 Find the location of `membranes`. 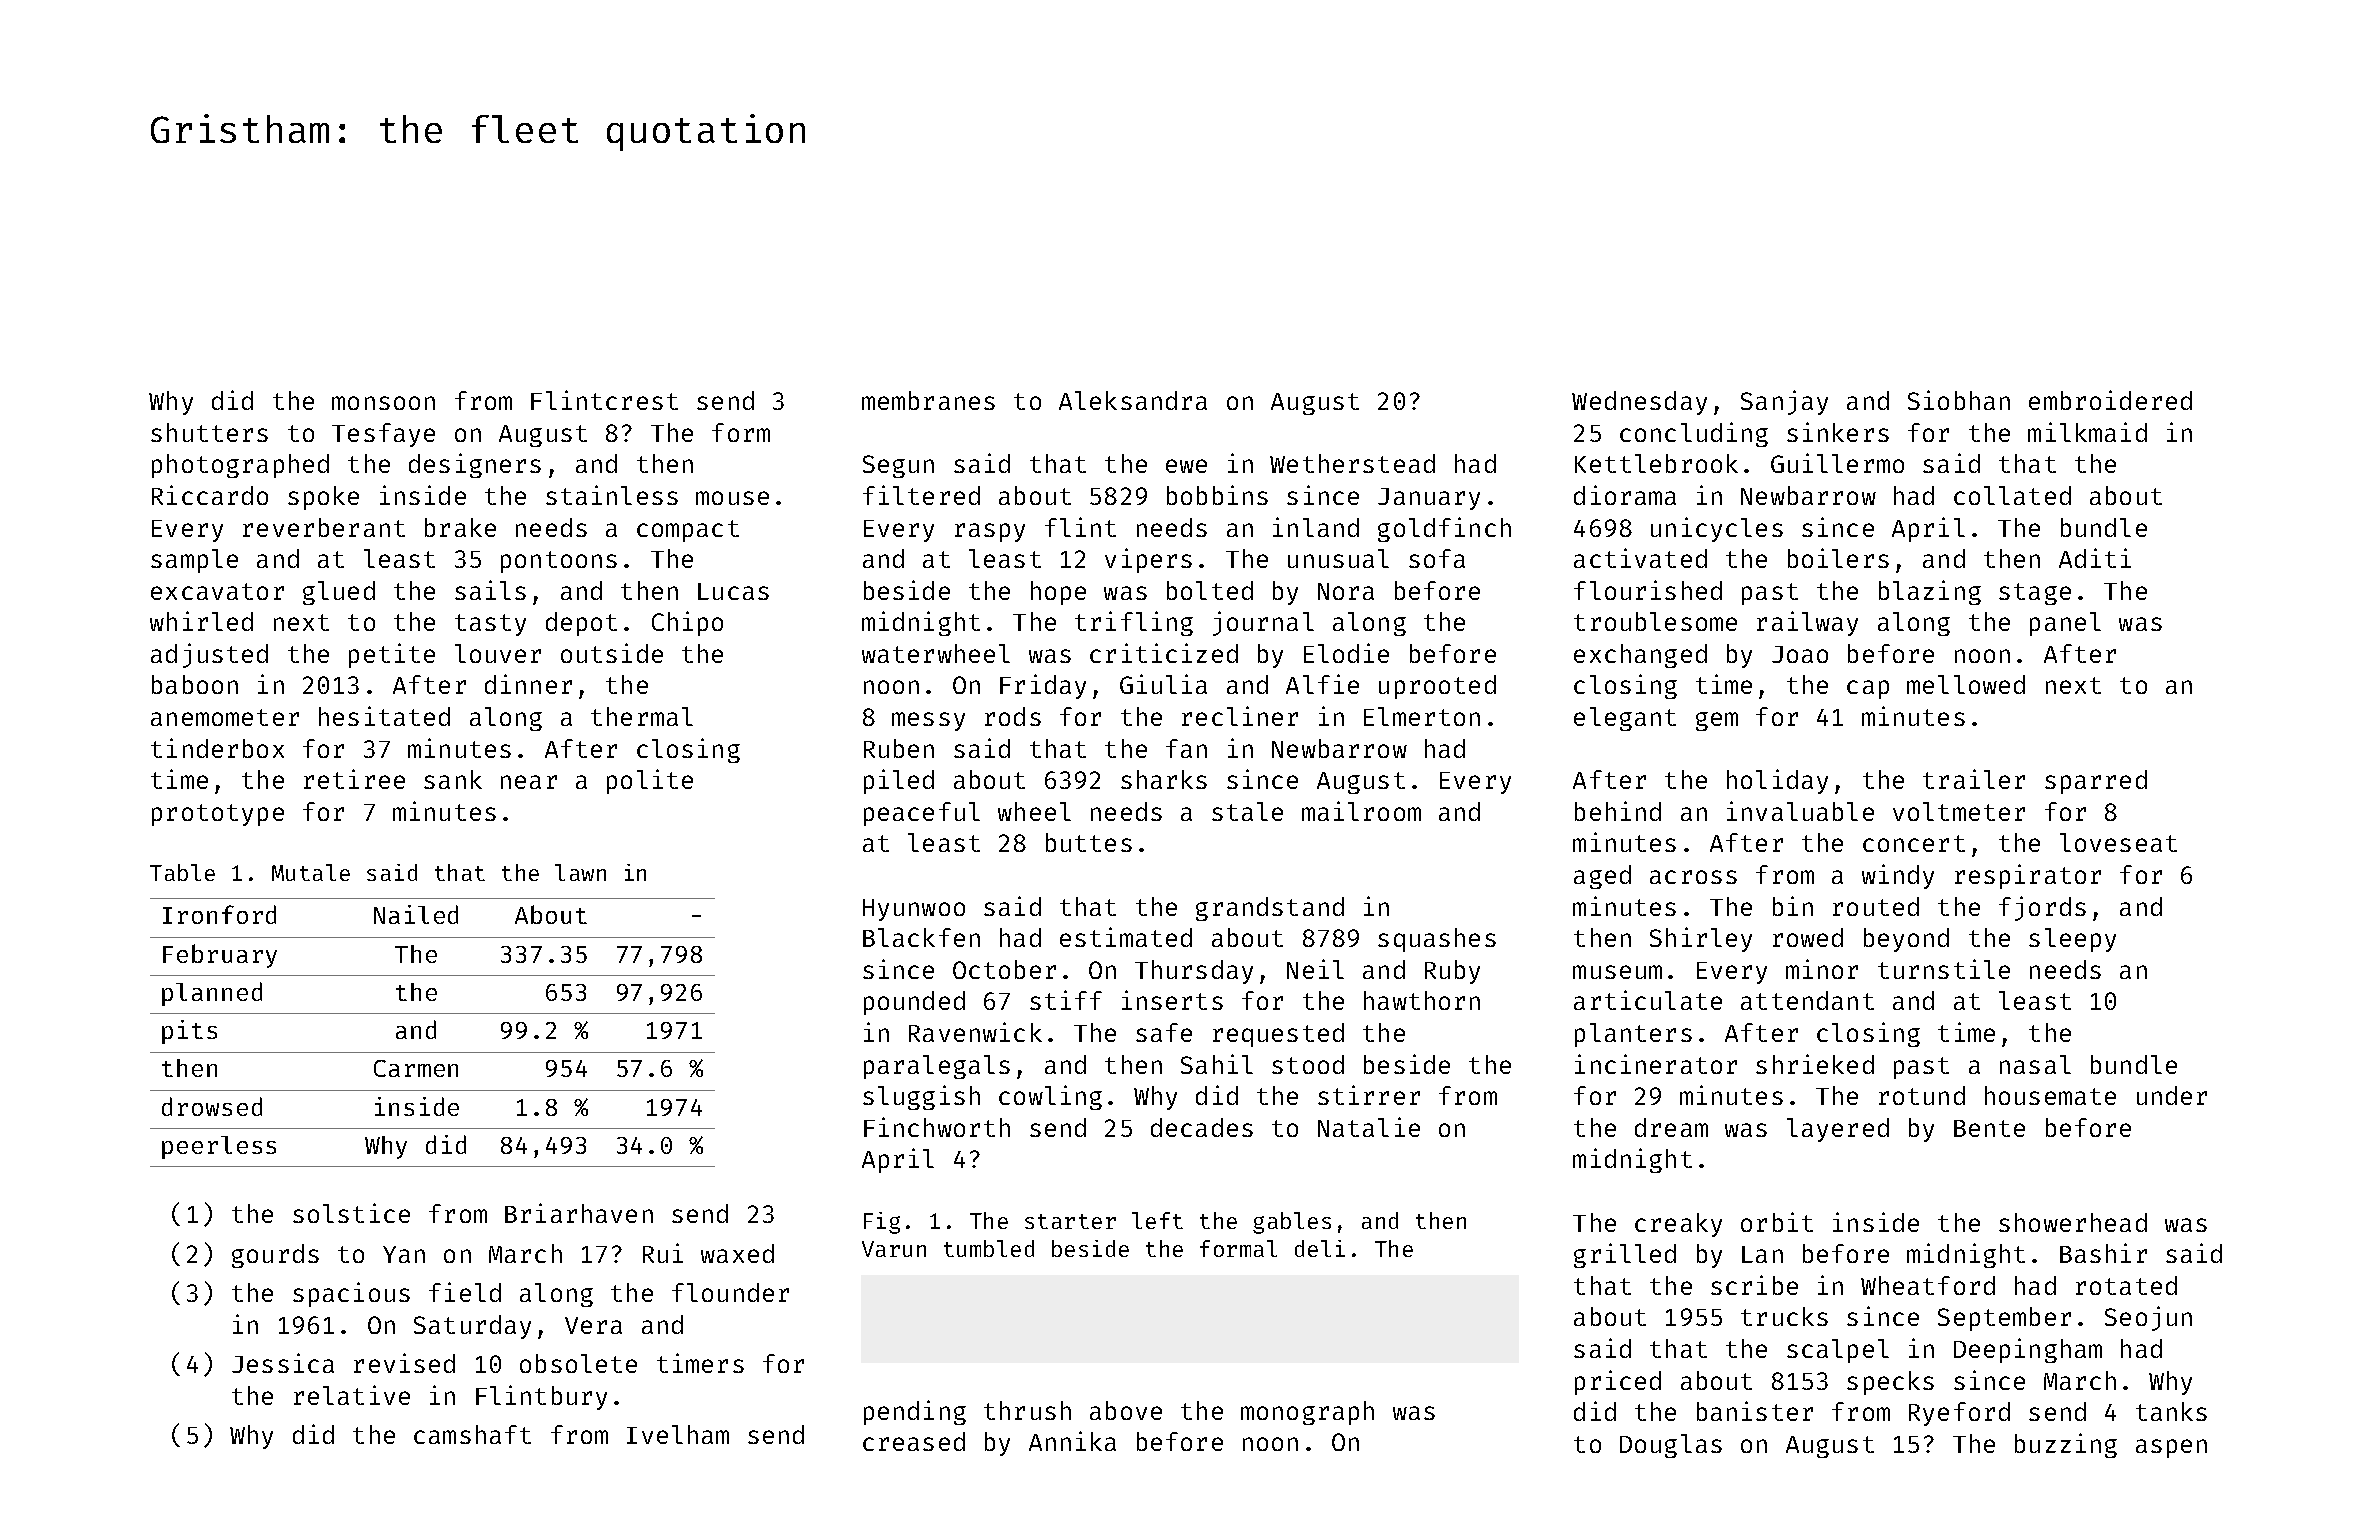

membranes is located at coordinates (928, 400).
